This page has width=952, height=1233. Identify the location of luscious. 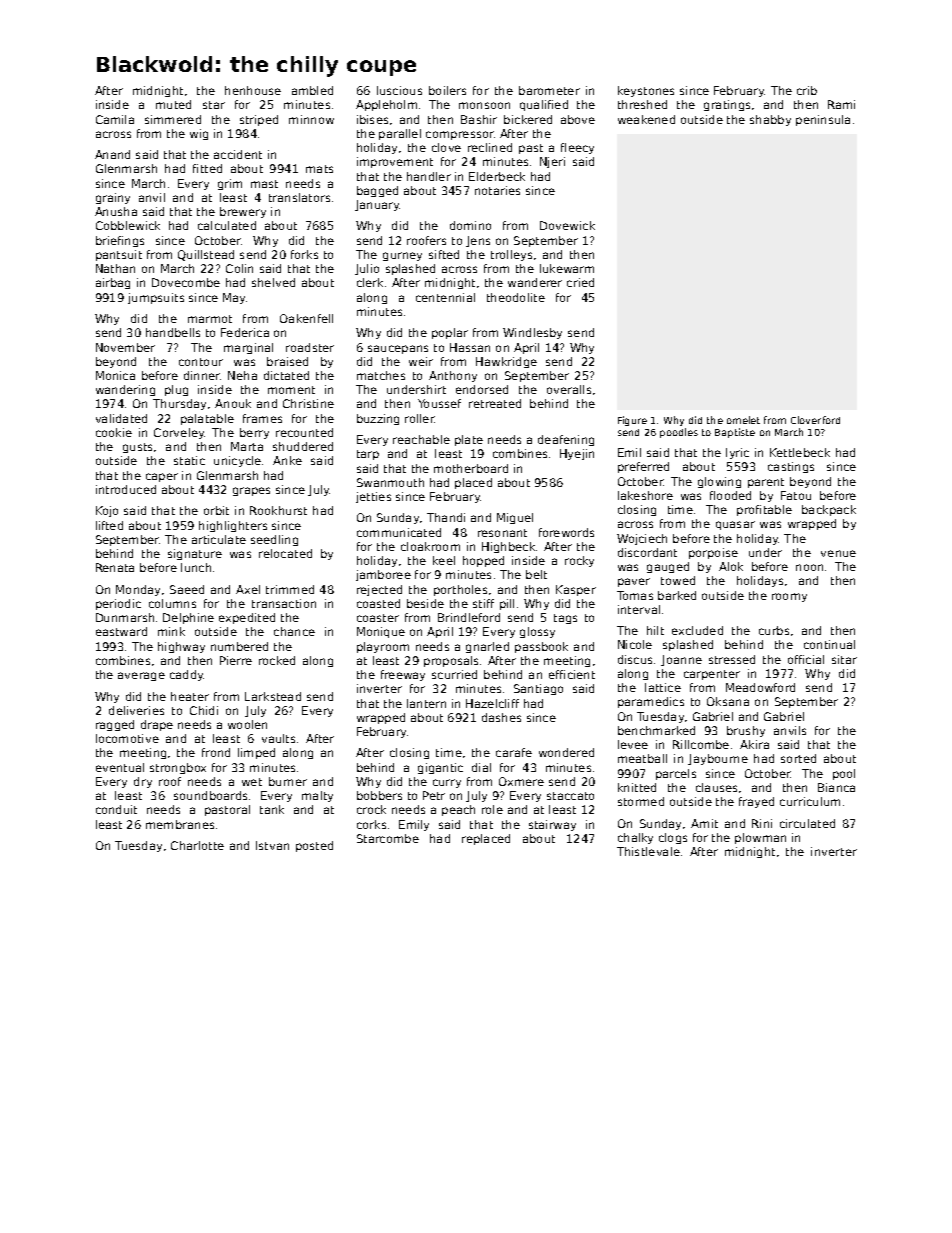
(399, 90).
